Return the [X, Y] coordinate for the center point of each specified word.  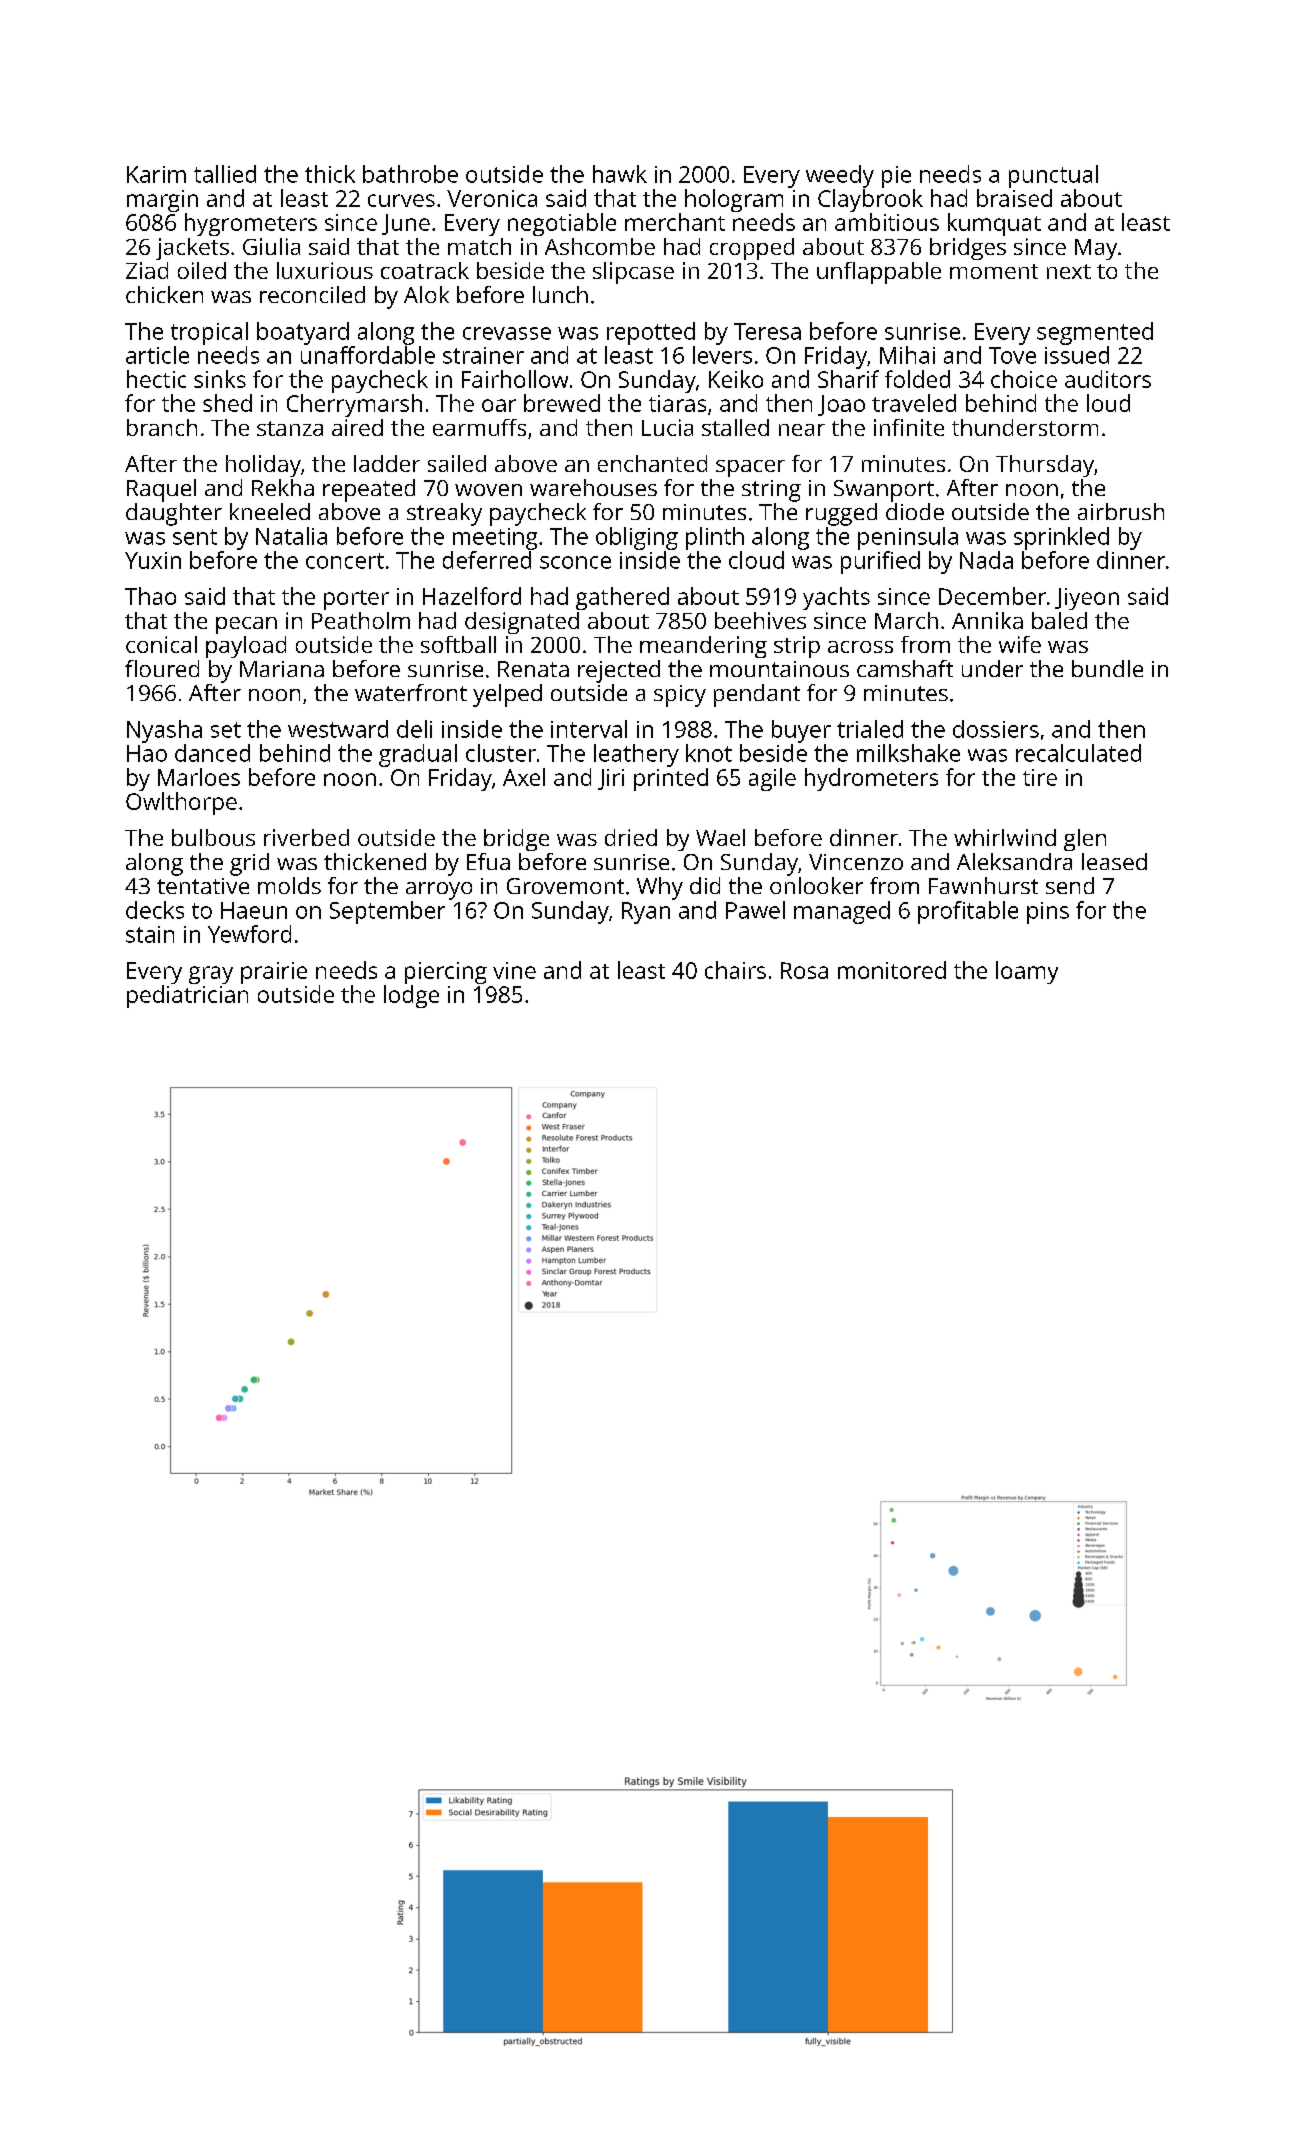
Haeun [254, 910]
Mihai [907, 355]
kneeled [270, 511]
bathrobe [410, 174]
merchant [675, 222]
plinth [715, 538]
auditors [1108, 379]
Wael [720, 837]
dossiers [996, 729]
